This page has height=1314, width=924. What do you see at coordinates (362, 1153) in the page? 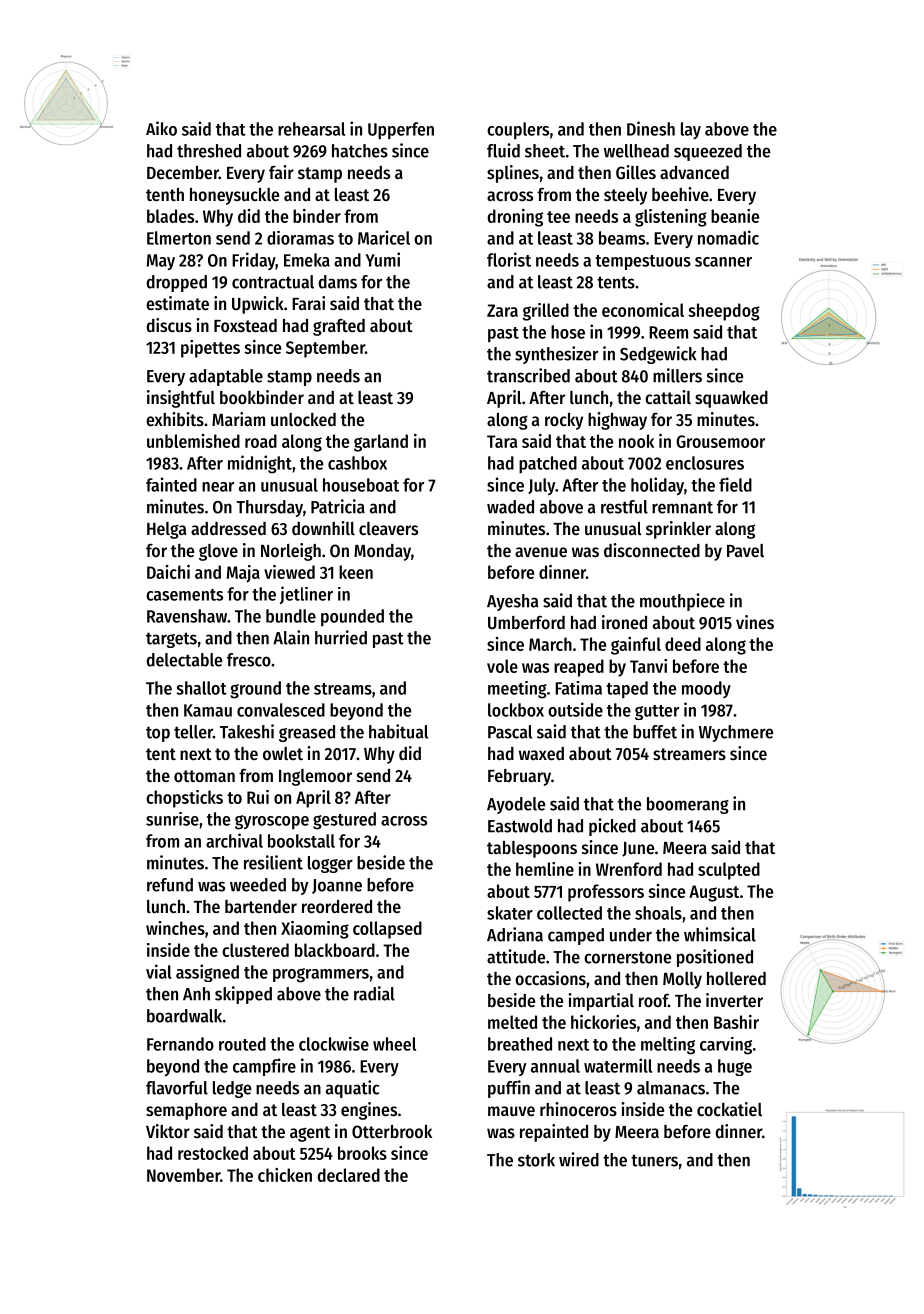
I see `brooks` at bounding box center [362, 1153].
